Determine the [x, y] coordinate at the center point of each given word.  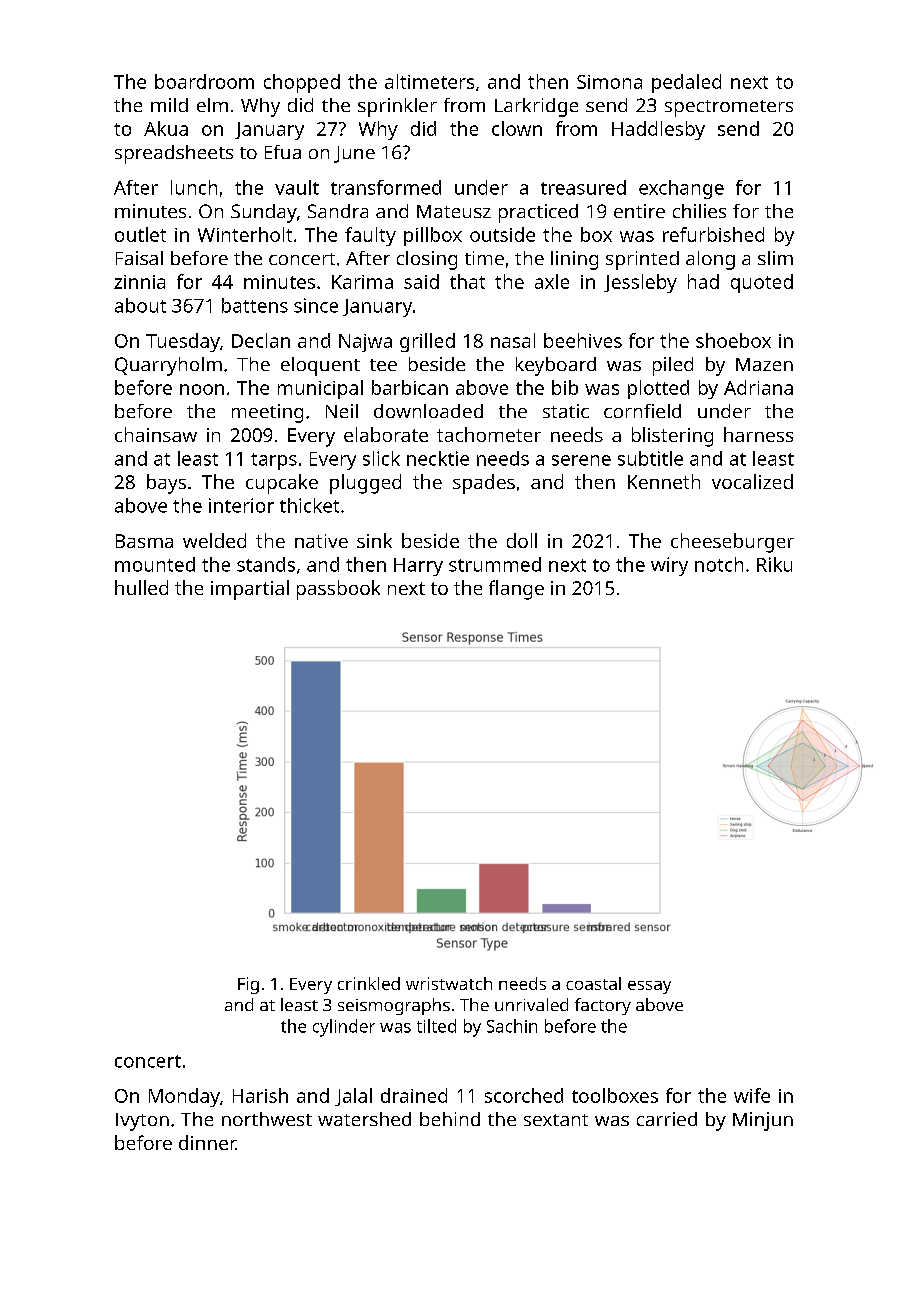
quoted [762, 283]
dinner [207, 1142]
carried [667, 1119]
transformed [386, 187]
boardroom [204, 81]
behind [450, 1119]
